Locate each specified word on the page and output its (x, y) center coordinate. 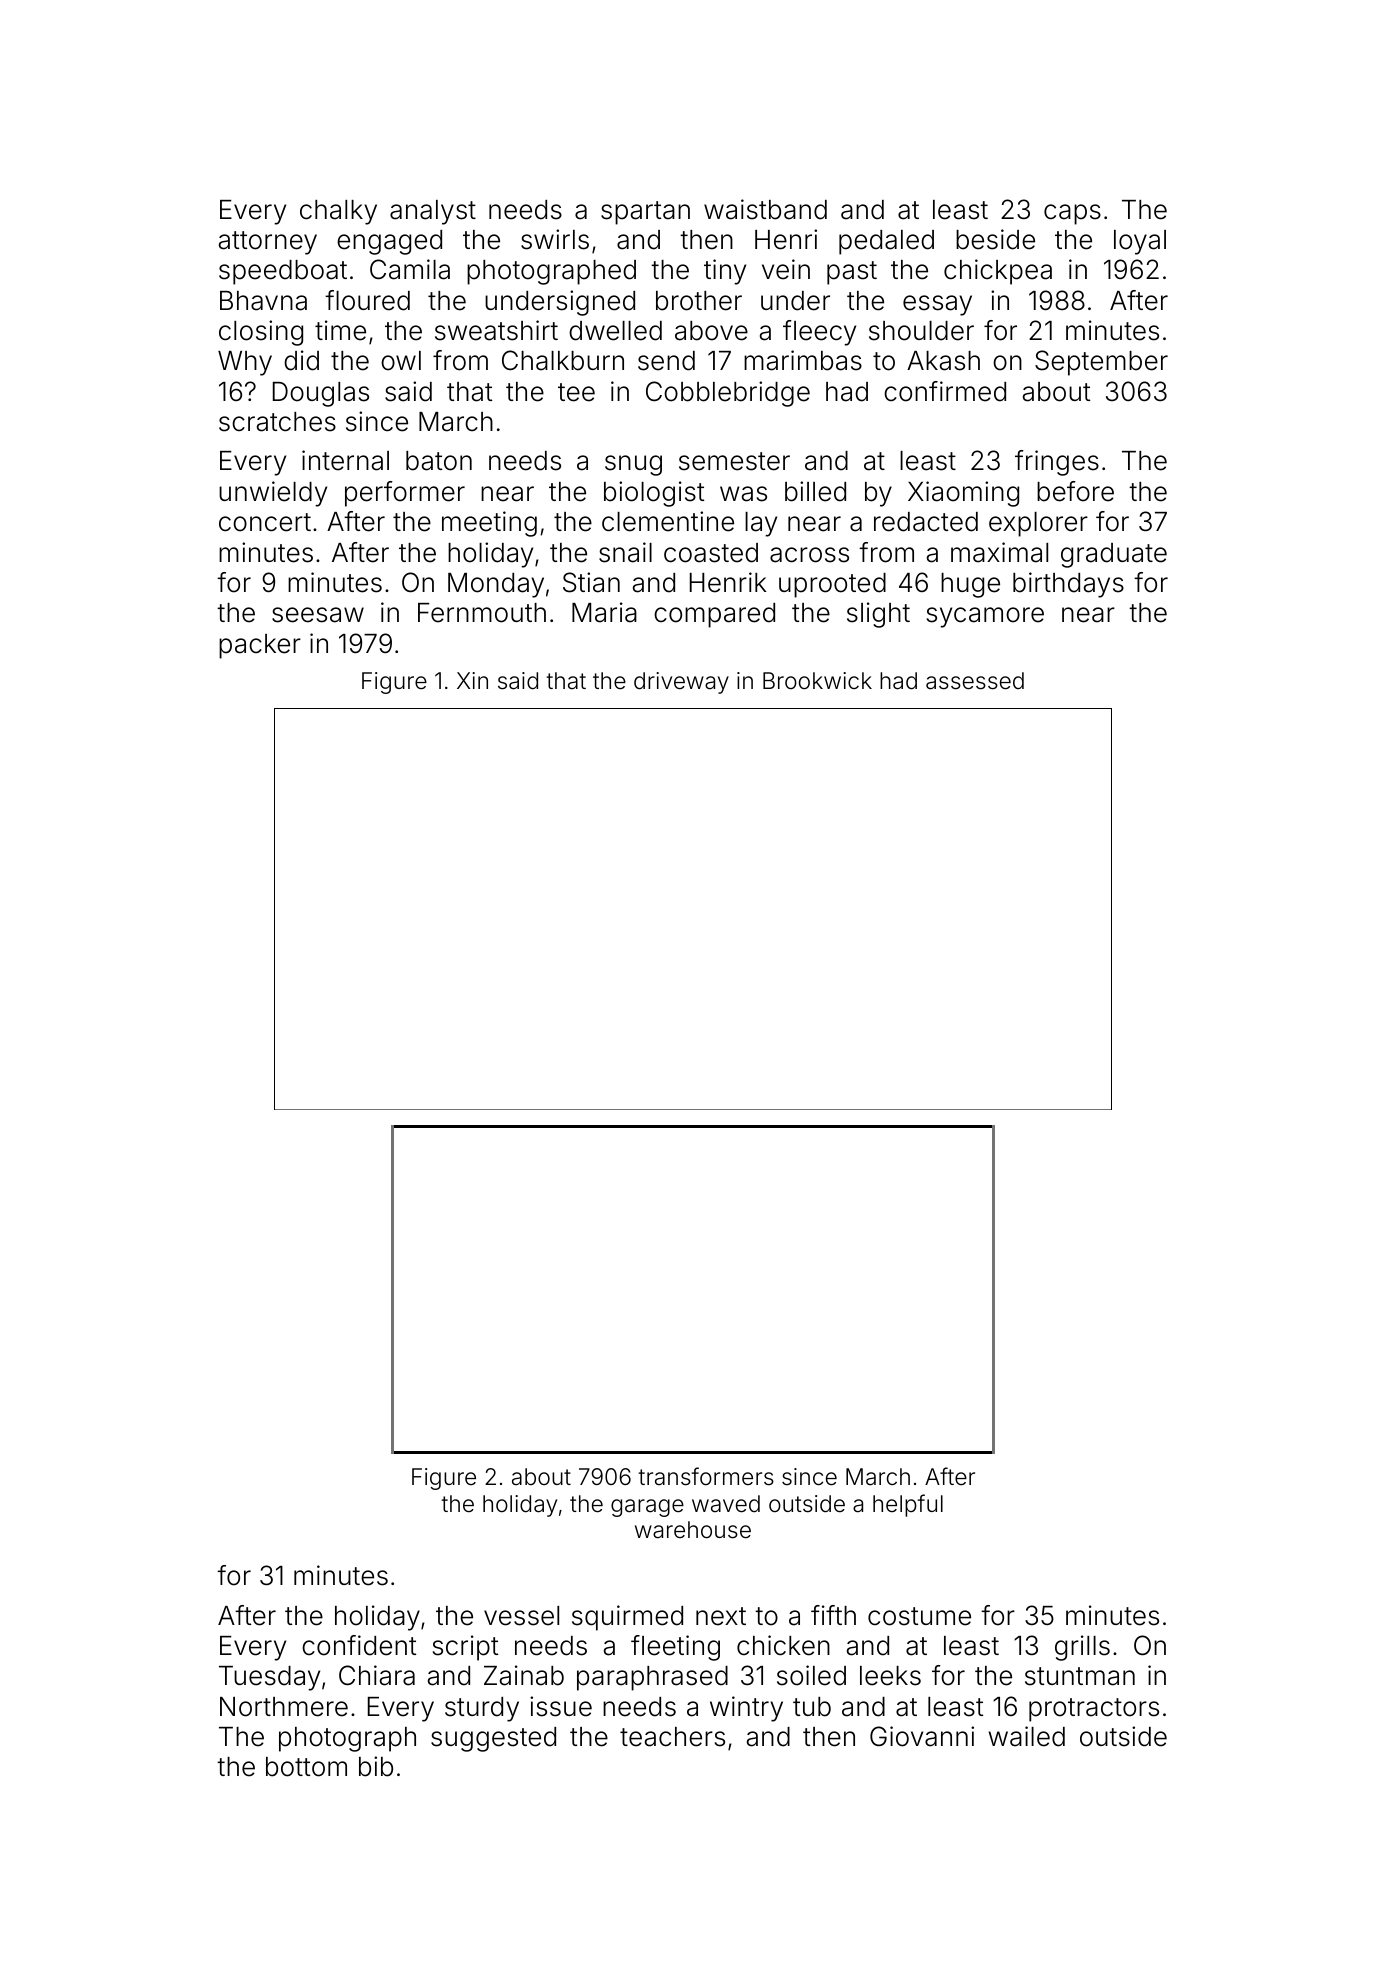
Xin (472, 680)
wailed (1027, 1736)
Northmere (284, 1707)
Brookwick (817, 681)
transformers (706, 1476)
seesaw (318, 615)
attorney (268, 243)
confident (359, 1645)
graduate (1114, 555)
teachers (672, 1737)
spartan (645, 213)
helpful (908, 1505)
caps (1072, 214)
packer (260, 646)
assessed (975, 681)
